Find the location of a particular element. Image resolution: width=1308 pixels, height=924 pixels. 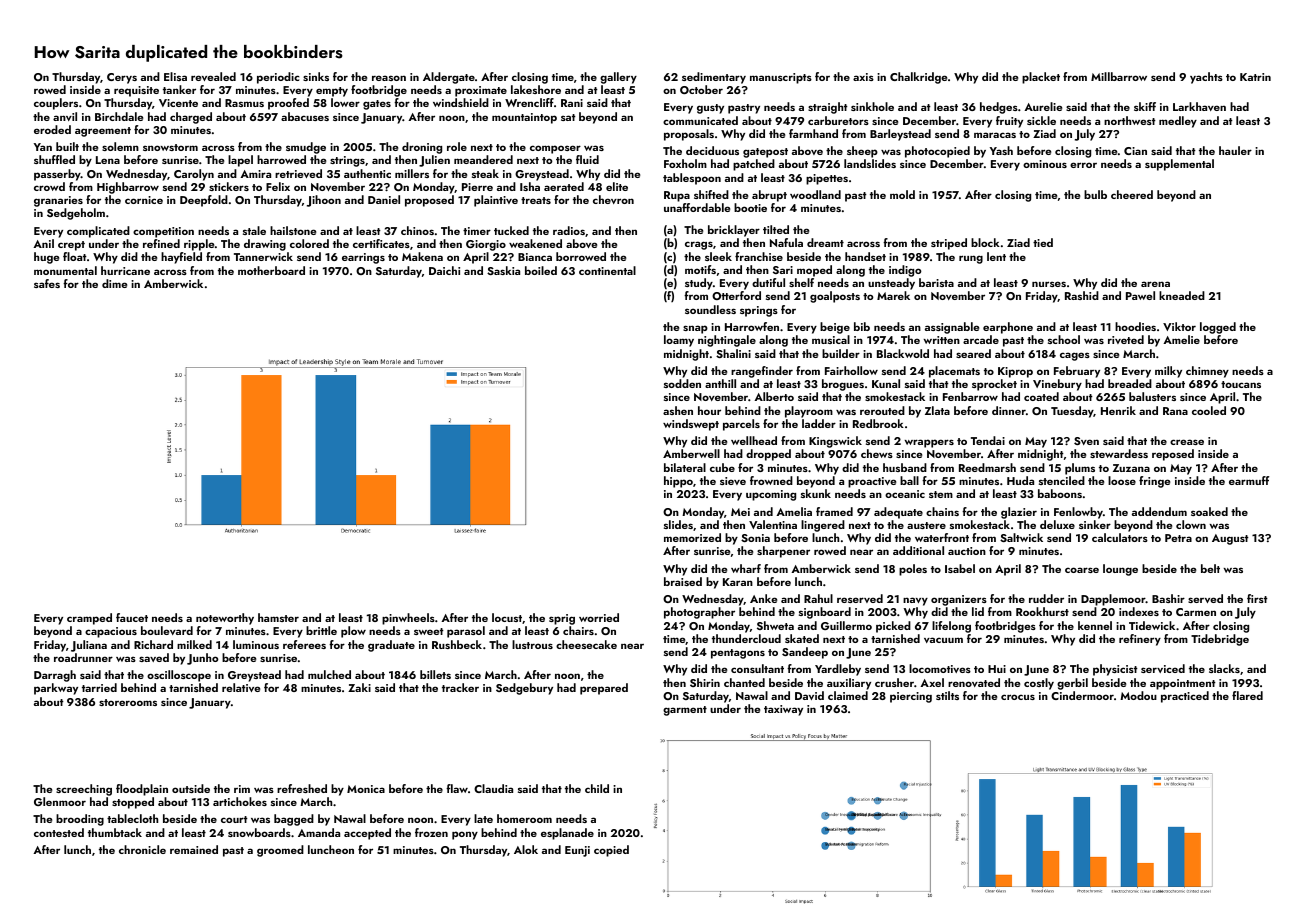

safes is located at coordinates (47, 283).
